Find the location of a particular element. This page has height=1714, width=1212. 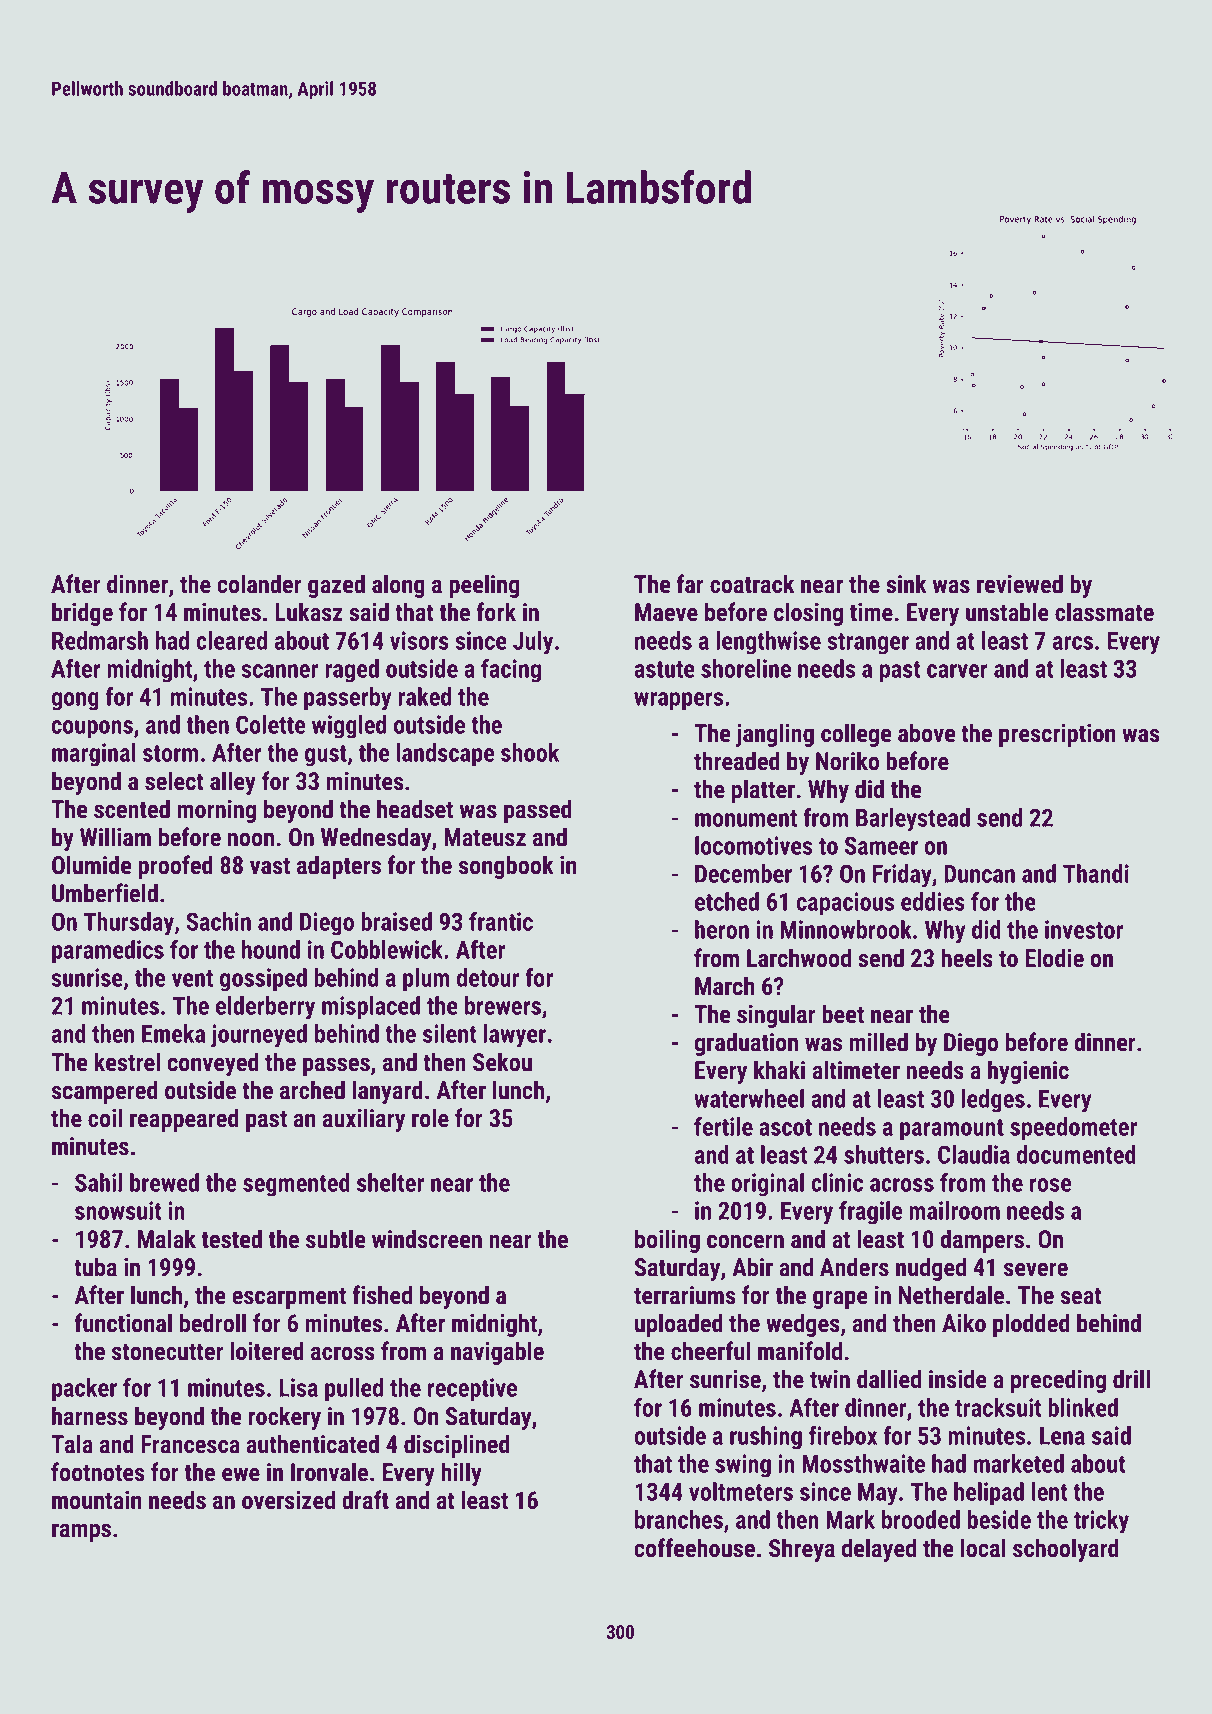

investor is located at coordinates (1084, 929).
